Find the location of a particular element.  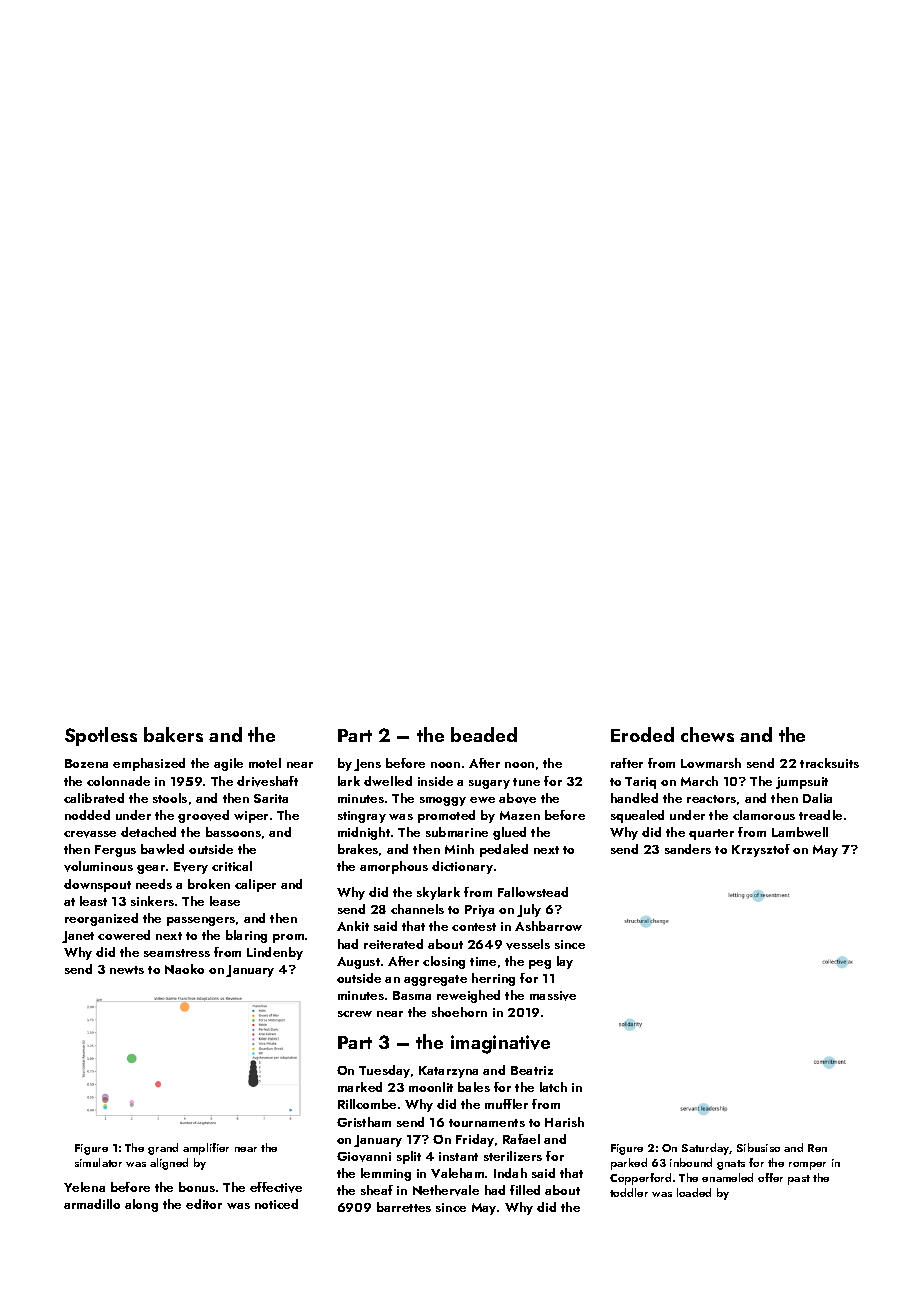

reactors is located at coordinates (711, 799).
